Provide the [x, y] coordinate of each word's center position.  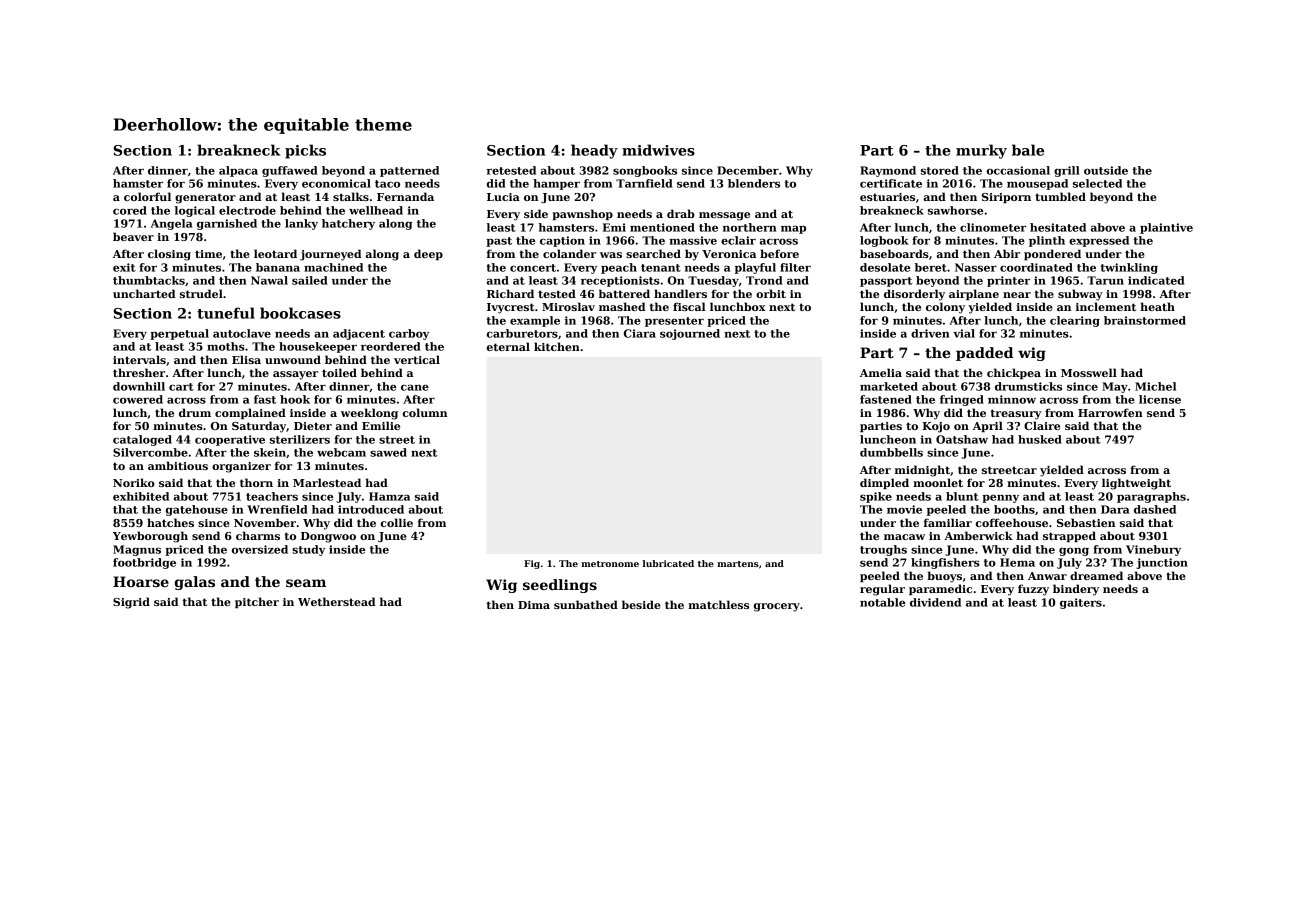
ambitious [178, 465]
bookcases [300, 313]
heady [594, 151]
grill [1067, 171]
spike [876, 497]
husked [1040, 439]
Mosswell [1089, 372]
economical [336, 183]
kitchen [557, 346]
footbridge [144, 563]
